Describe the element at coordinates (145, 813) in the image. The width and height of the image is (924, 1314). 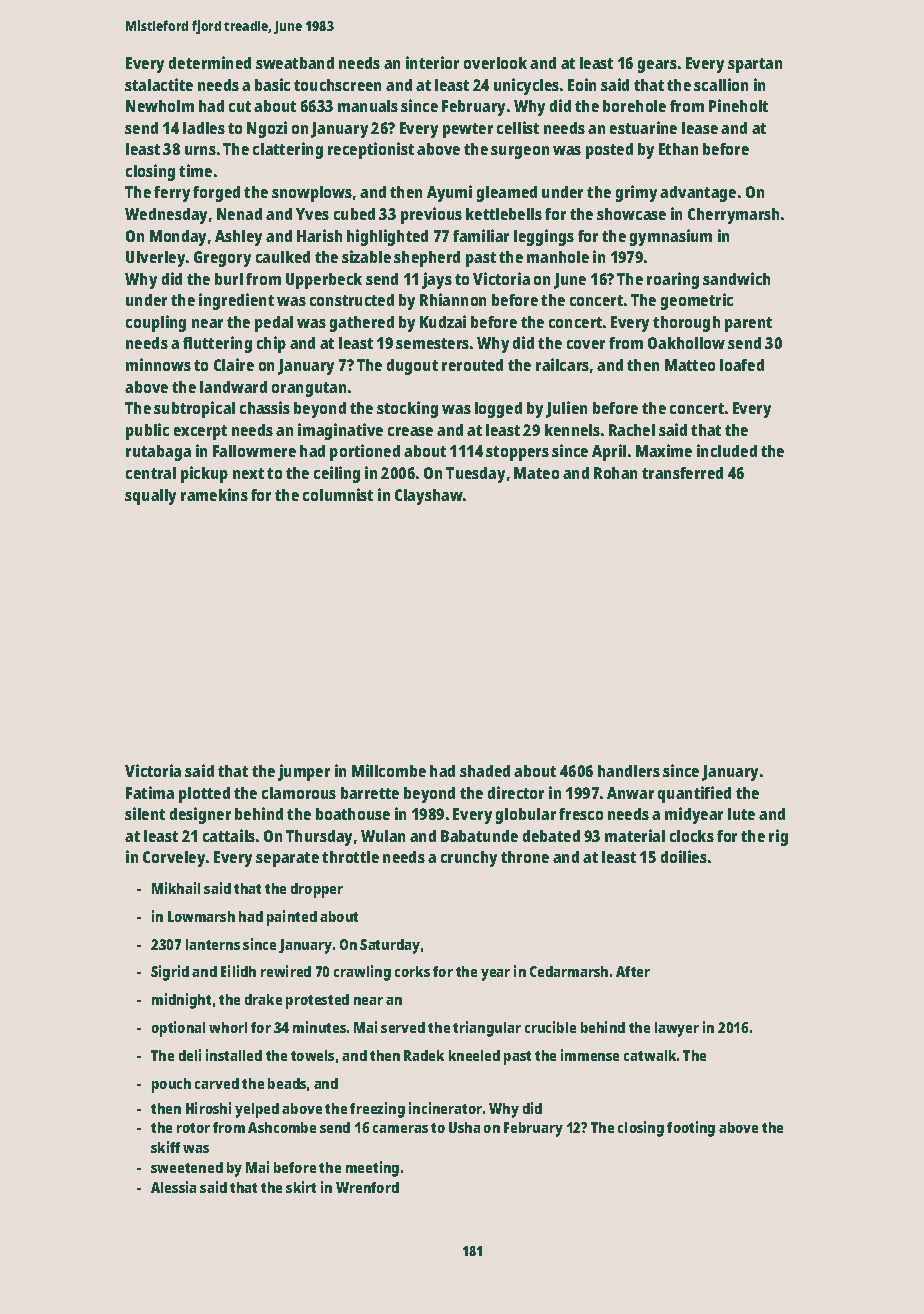
I see `silent` at that location.
